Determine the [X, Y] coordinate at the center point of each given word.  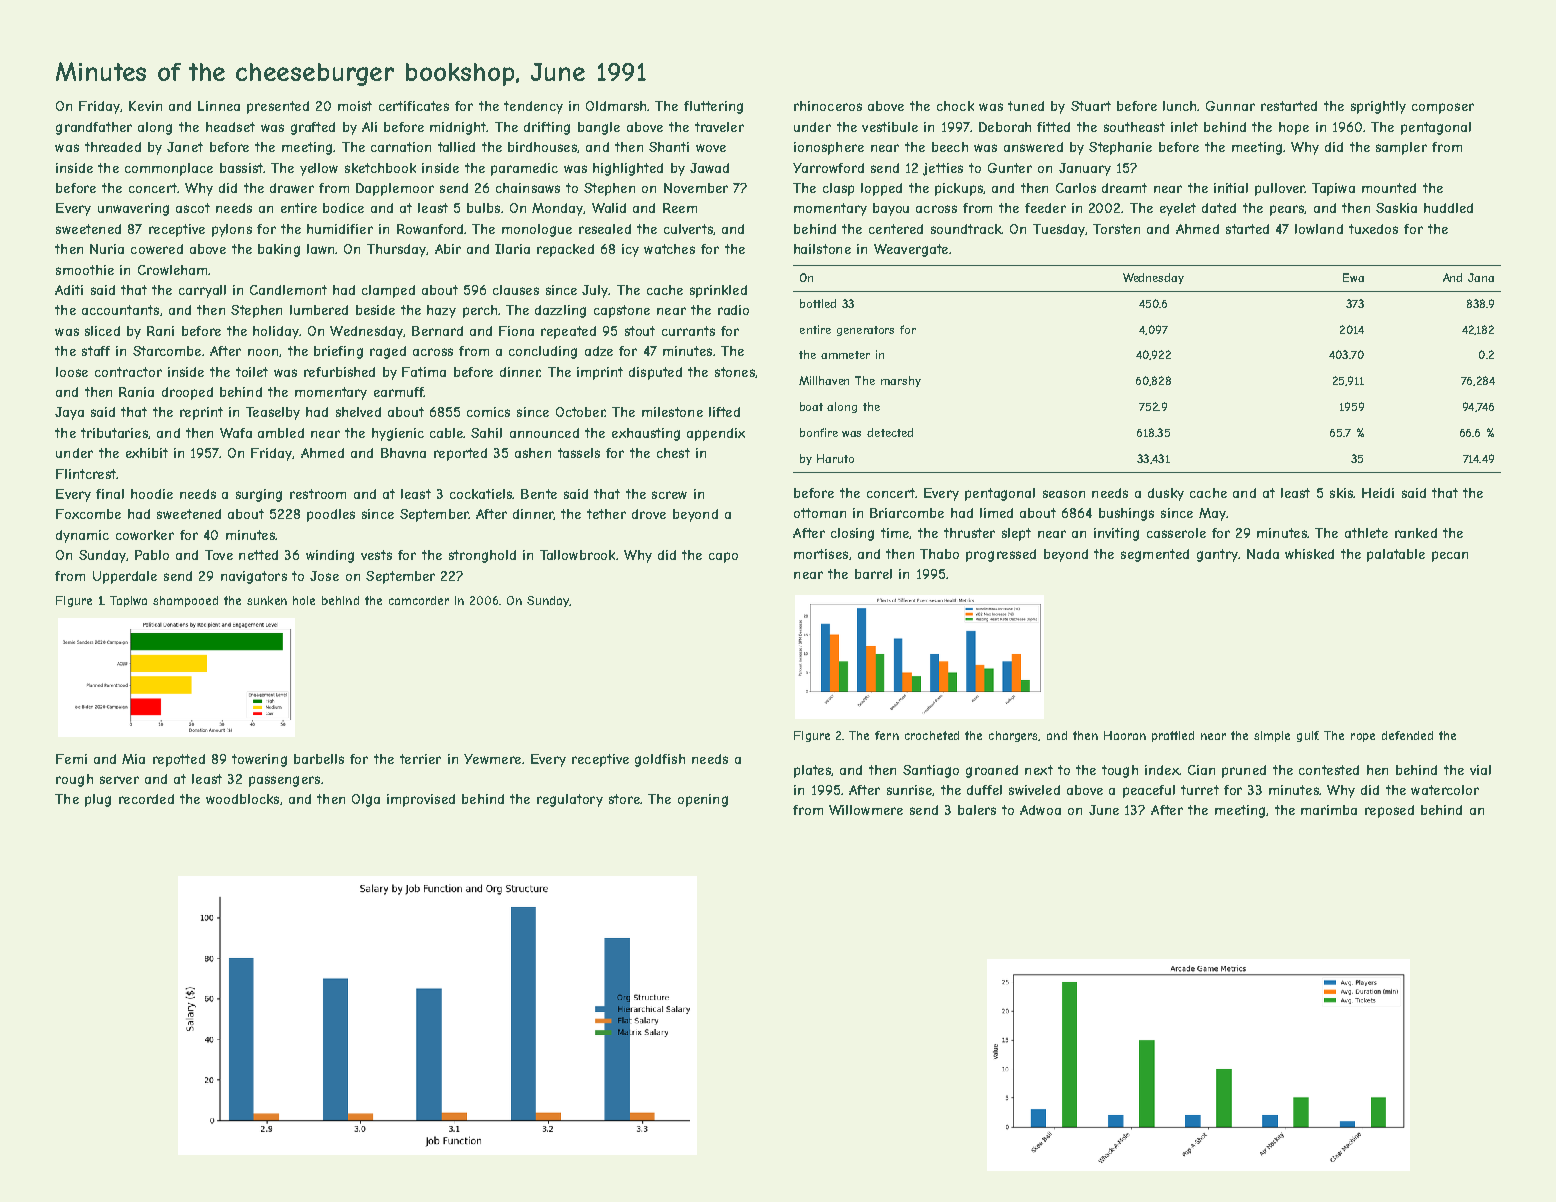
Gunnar [1230, 106]
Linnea [219, 106]
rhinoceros [828, 106]
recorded [146, 799]
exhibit [147, 453]
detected [890, 432]
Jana [1481, 277]
